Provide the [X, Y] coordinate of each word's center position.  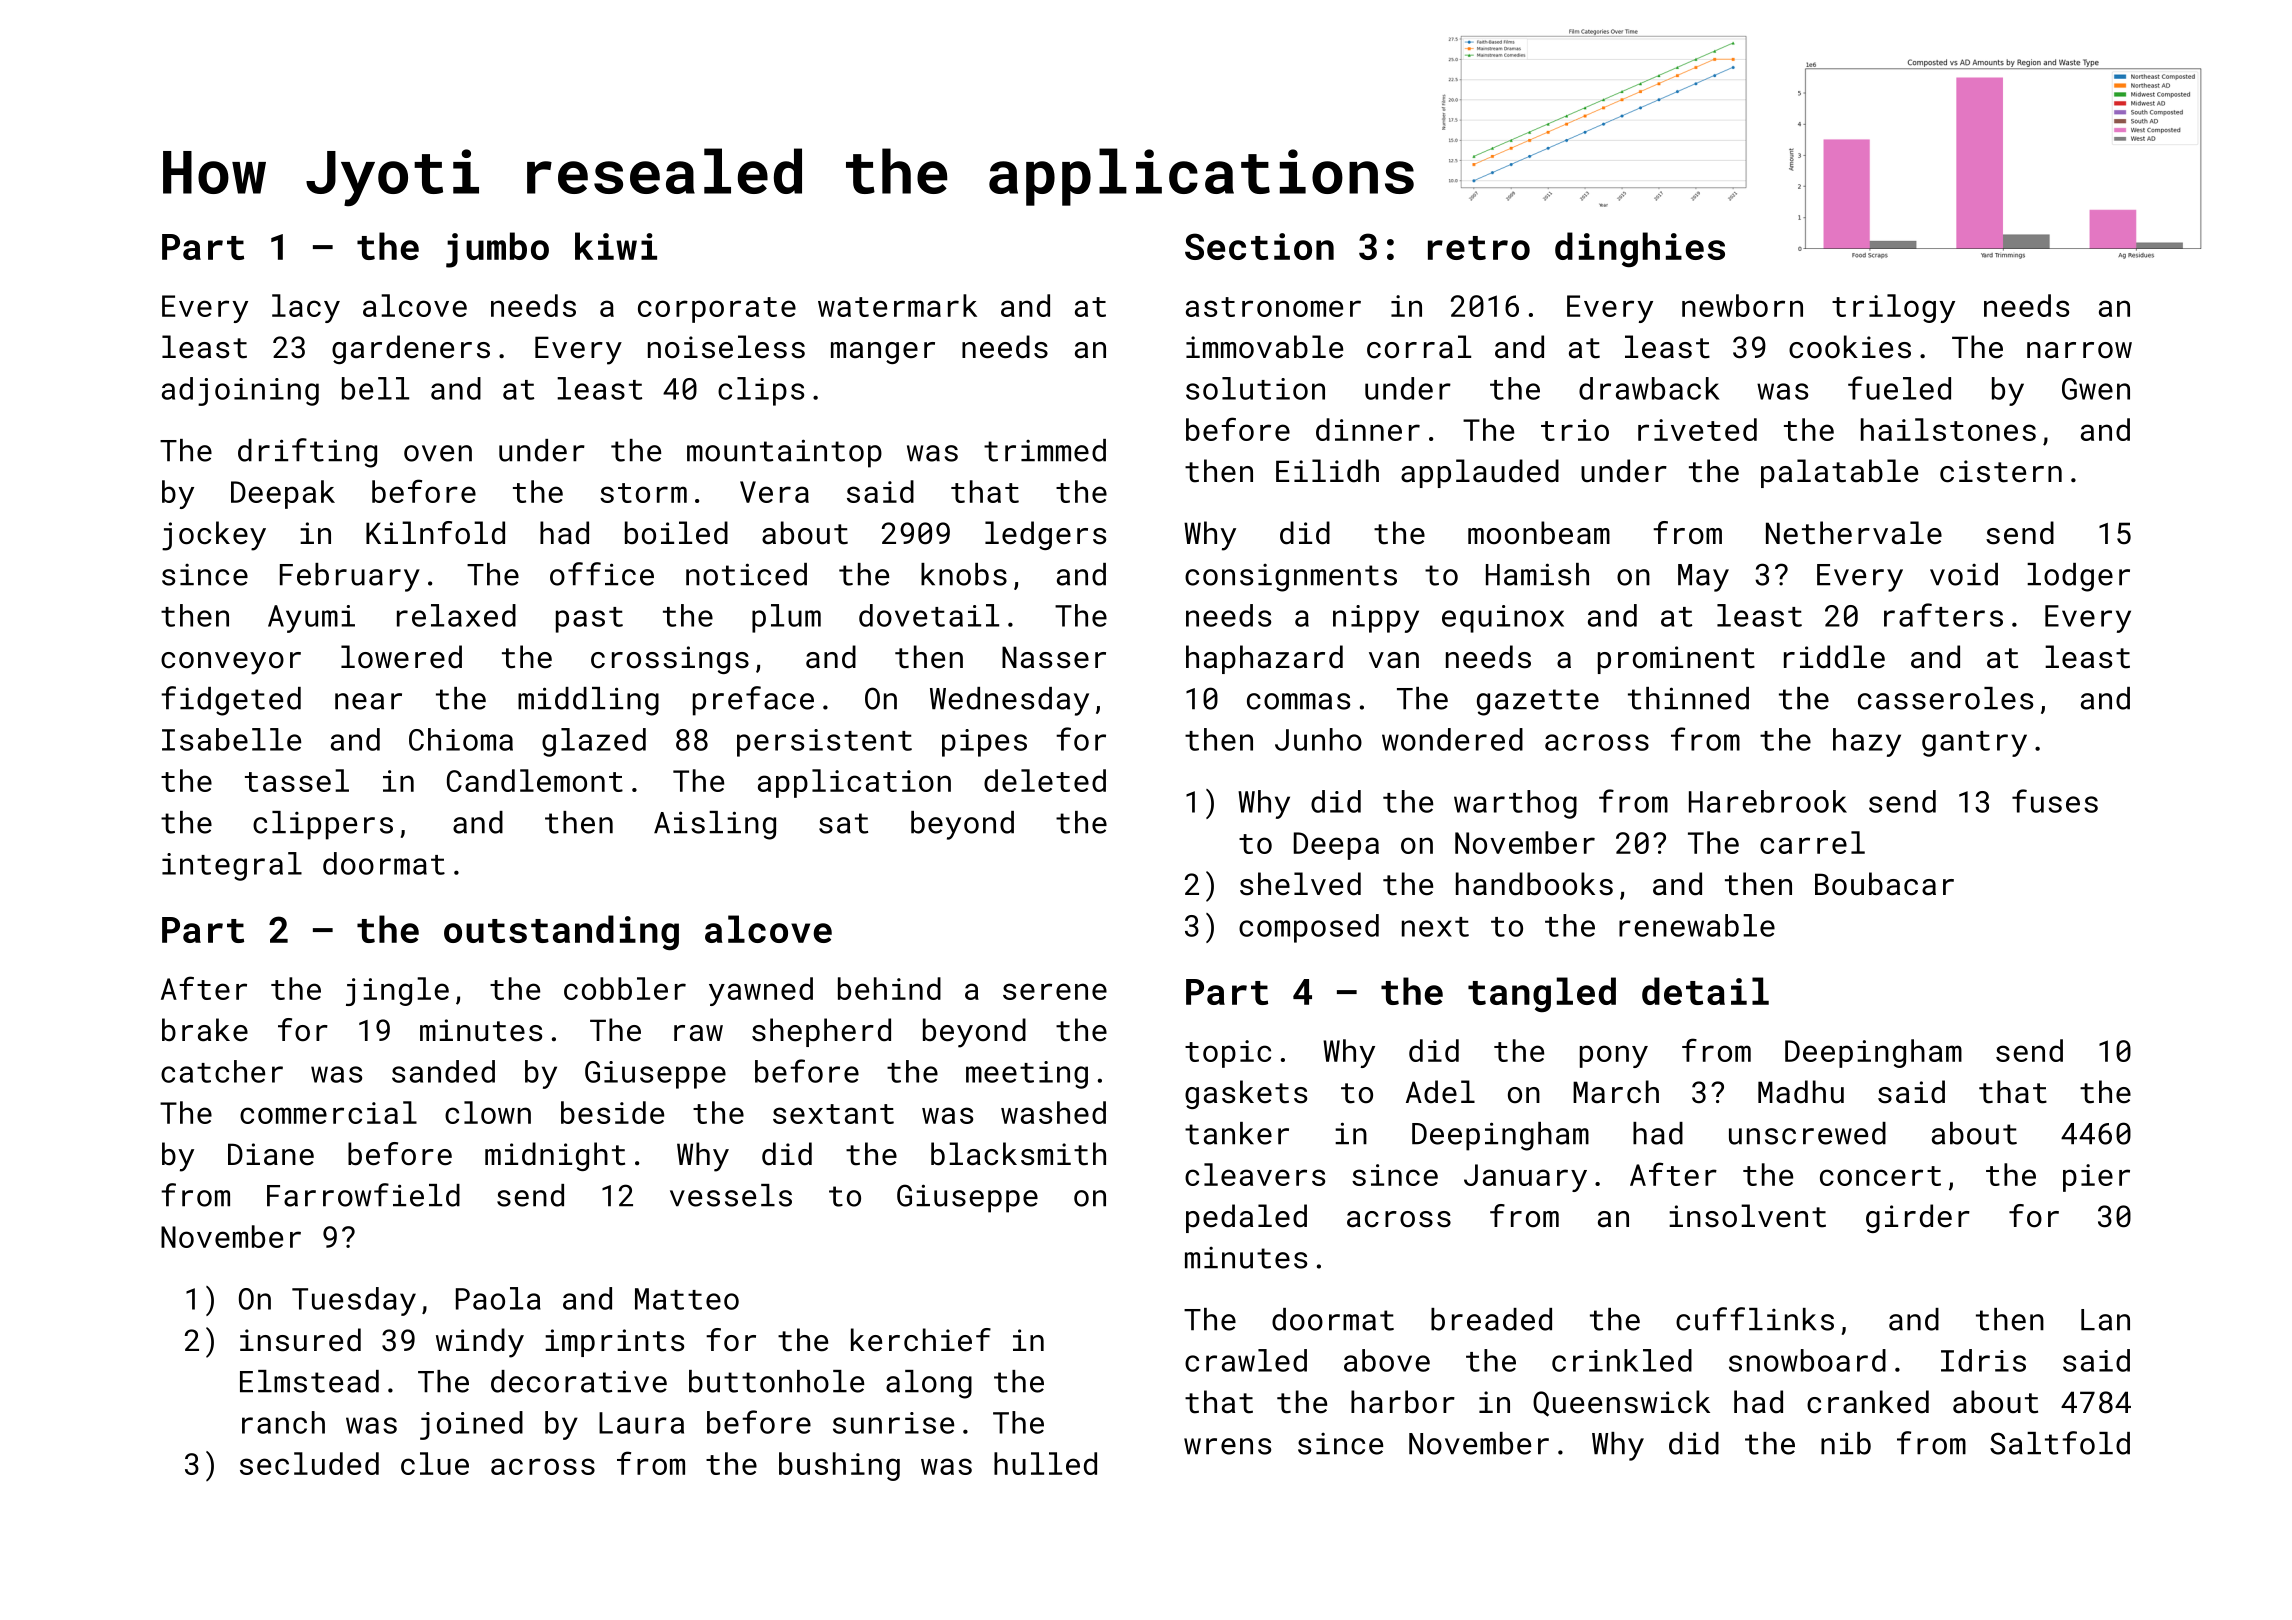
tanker [1237, 1133]
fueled [1899, 388]
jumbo [497, 250]
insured [300, 1340]
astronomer [1273, 307]
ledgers [1045, 535]
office [602, 574]
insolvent [1747, 1216]
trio [1575, 430]
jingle [397, 991]
